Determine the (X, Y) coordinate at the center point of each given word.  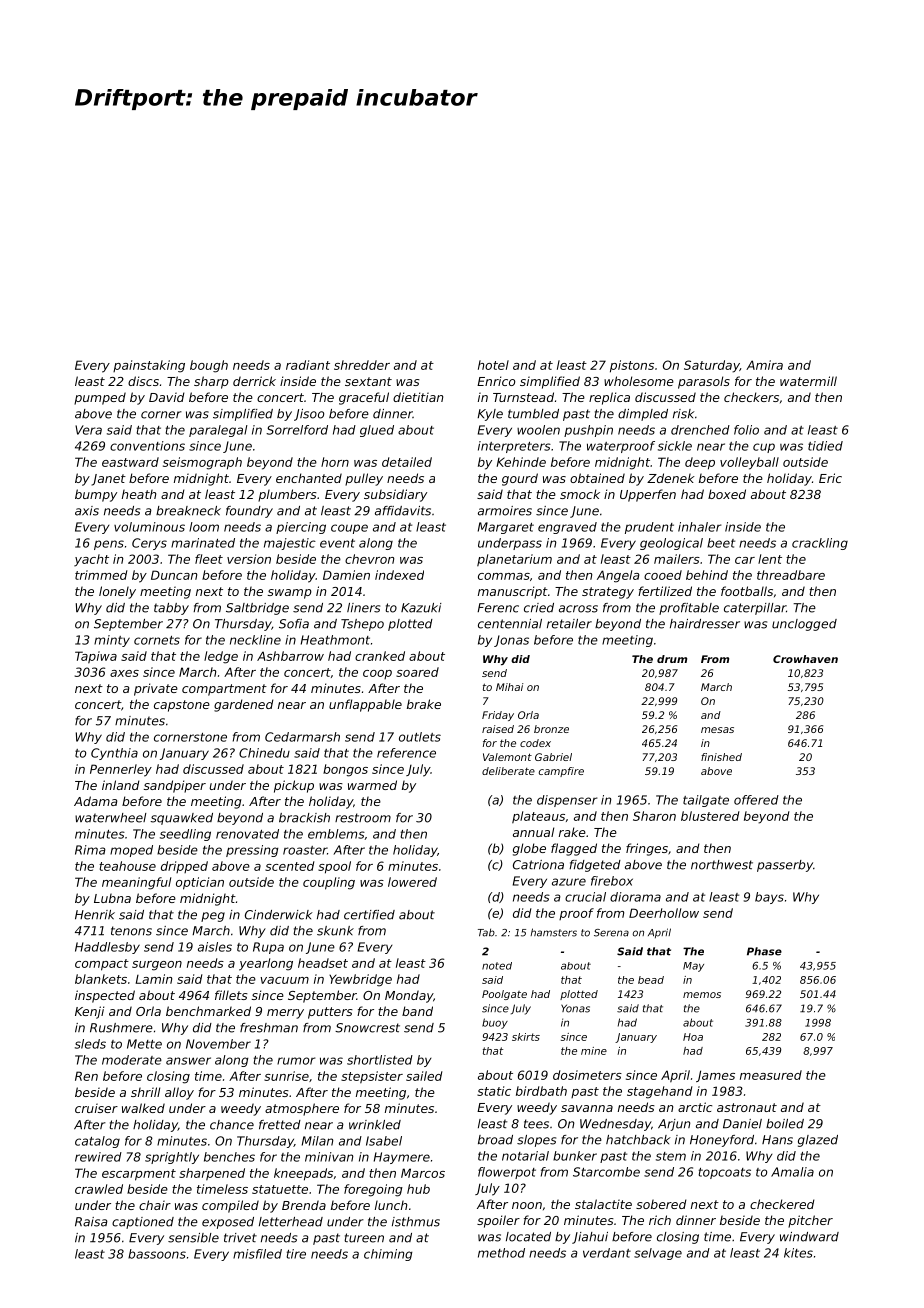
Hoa (693, 1037)
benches (229, 1157)
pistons (632, 366)
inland (121, 785)
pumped (100, 398)
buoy (495, 1023)
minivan (329, 1157)
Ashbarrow (290, 656)
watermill (808, 381)
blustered (710, 816)
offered (756, 800)
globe (529, 849)
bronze (551, 729)
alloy (179, 1093)
